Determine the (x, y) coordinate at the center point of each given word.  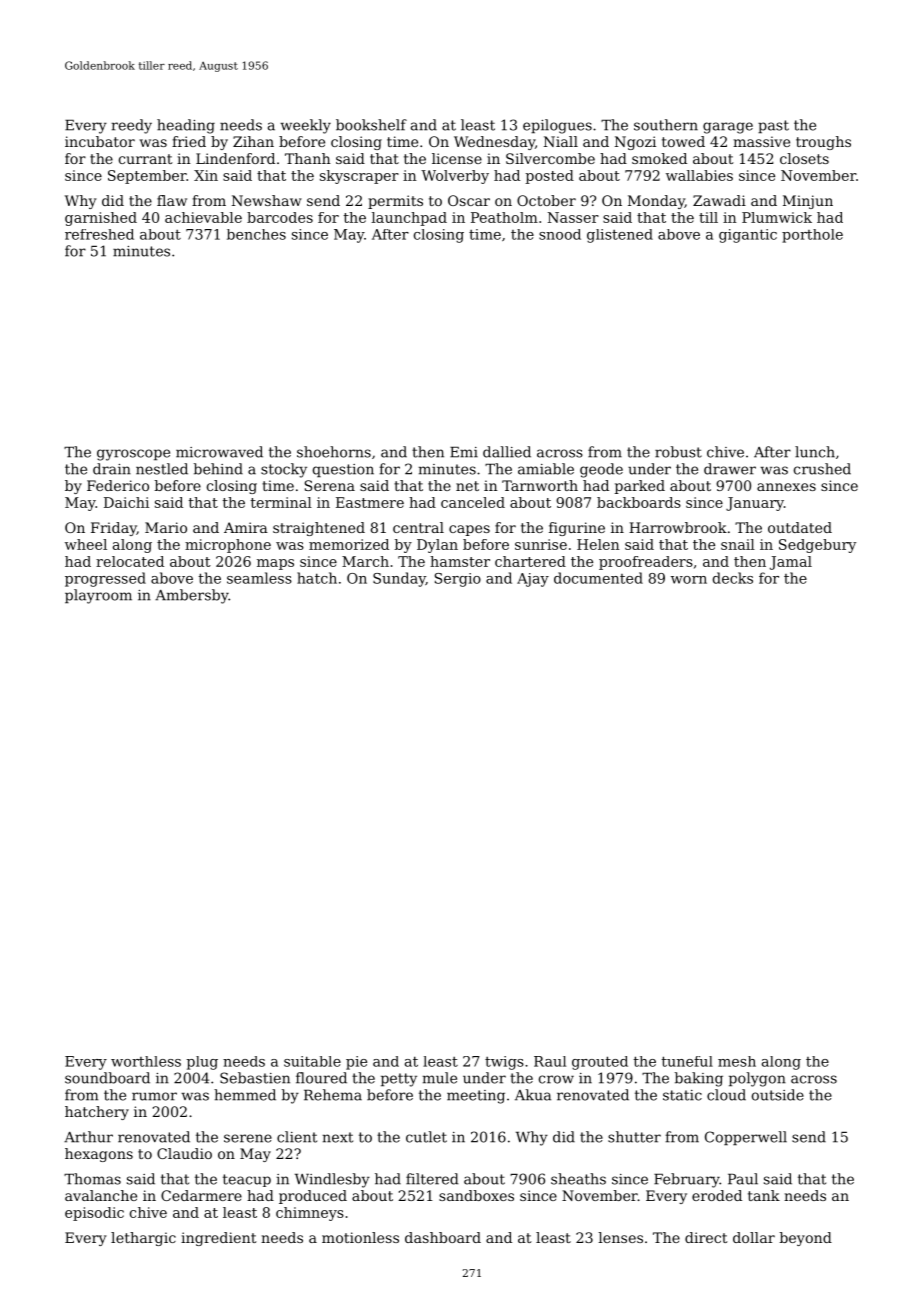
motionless (360, 1237)
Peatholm (504, 217)
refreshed (99, 234)
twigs (504, 1063)
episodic (94, 1214)
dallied (507, 452)
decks (733, 578)
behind (218, 469)
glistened (620, 236)
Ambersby (191, 596)
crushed (822, 469)
